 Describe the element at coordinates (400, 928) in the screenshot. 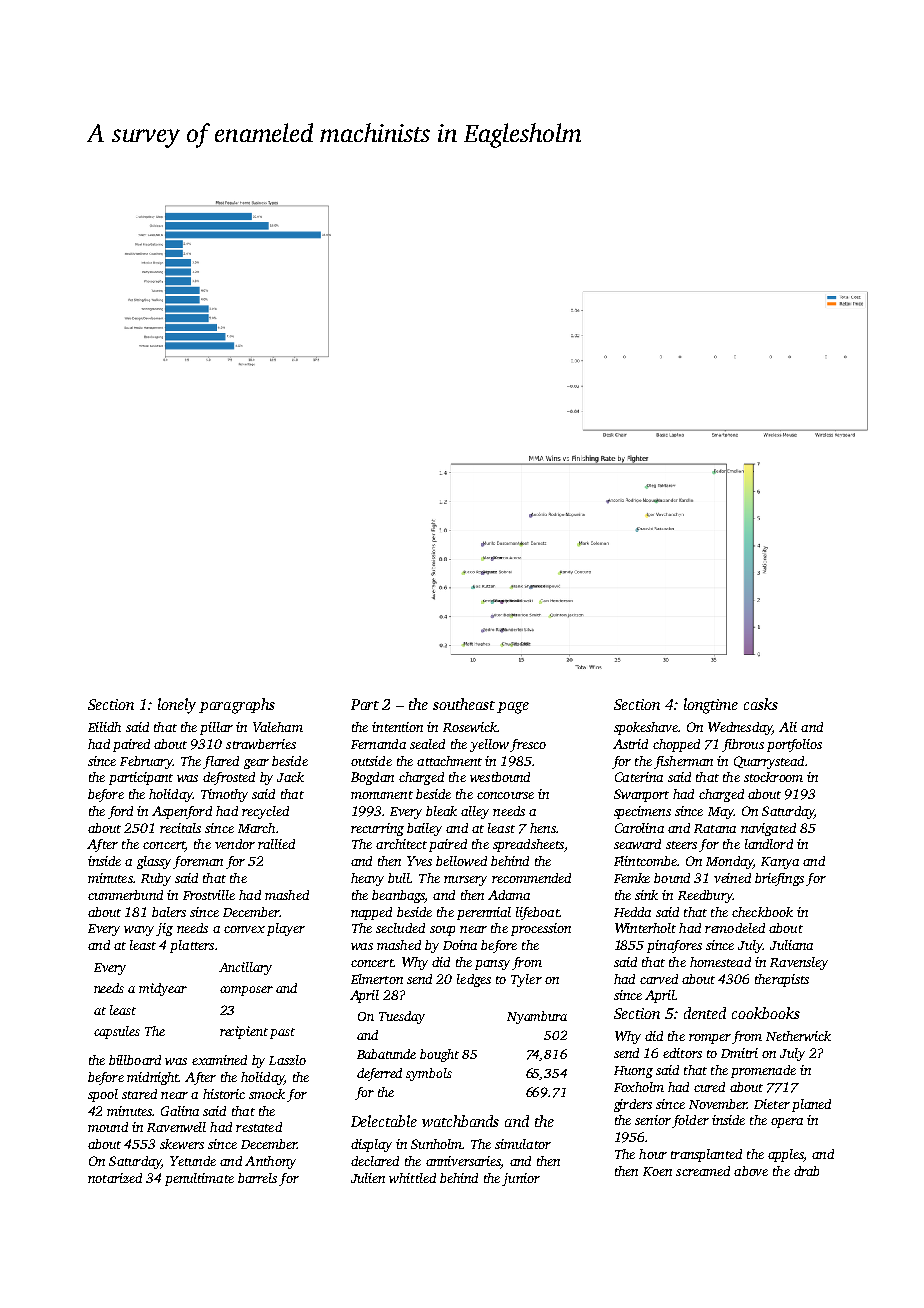

I see `secluded` at that location.
